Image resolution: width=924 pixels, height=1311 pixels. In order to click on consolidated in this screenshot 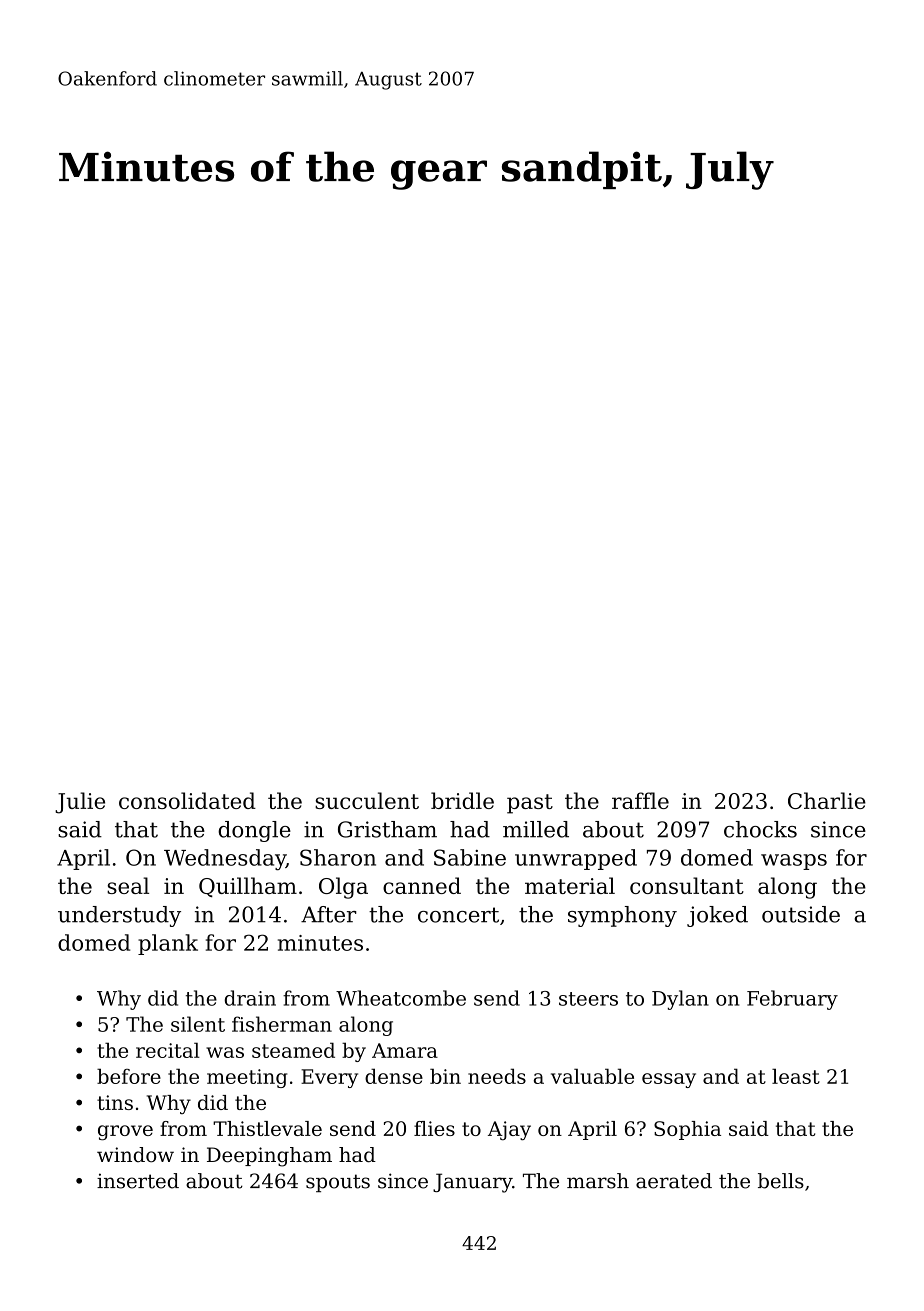, I will do `click(187, 800)`.
